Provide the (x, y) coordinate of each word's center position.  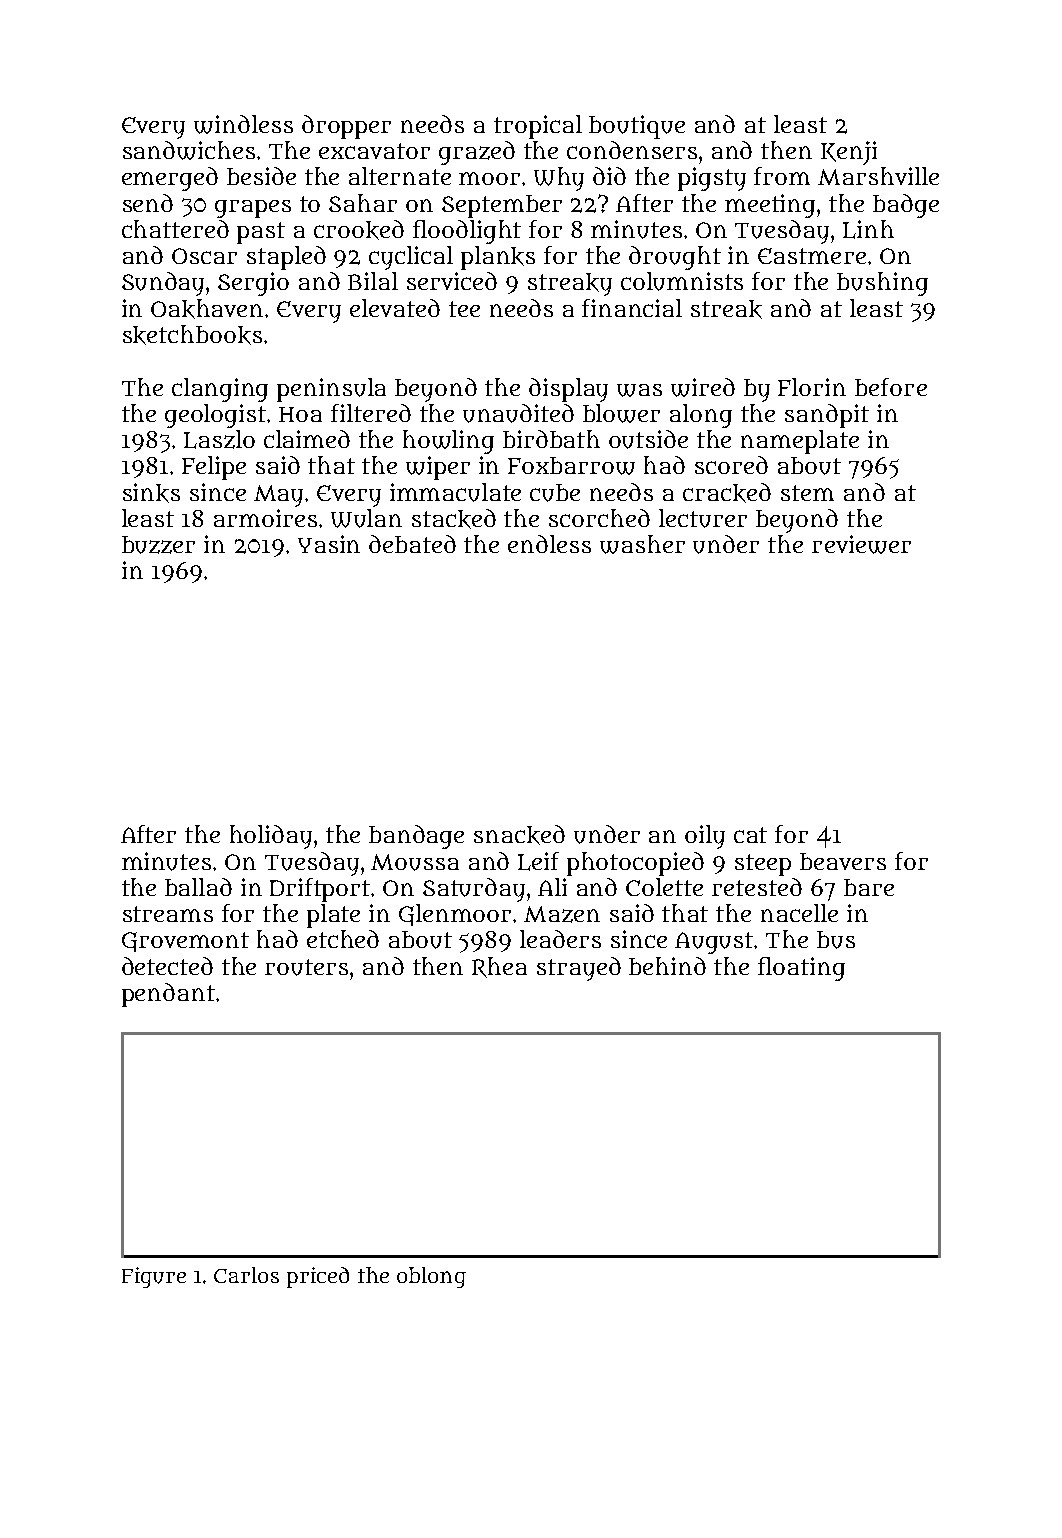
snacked (519, 835)
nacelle (799, 913)
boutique (637, 127)
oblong (431, 1277)
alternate (400, 176)
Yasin (329, 544)
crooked (359, 230)
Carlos (246, 1275)
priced (318, 1277)
